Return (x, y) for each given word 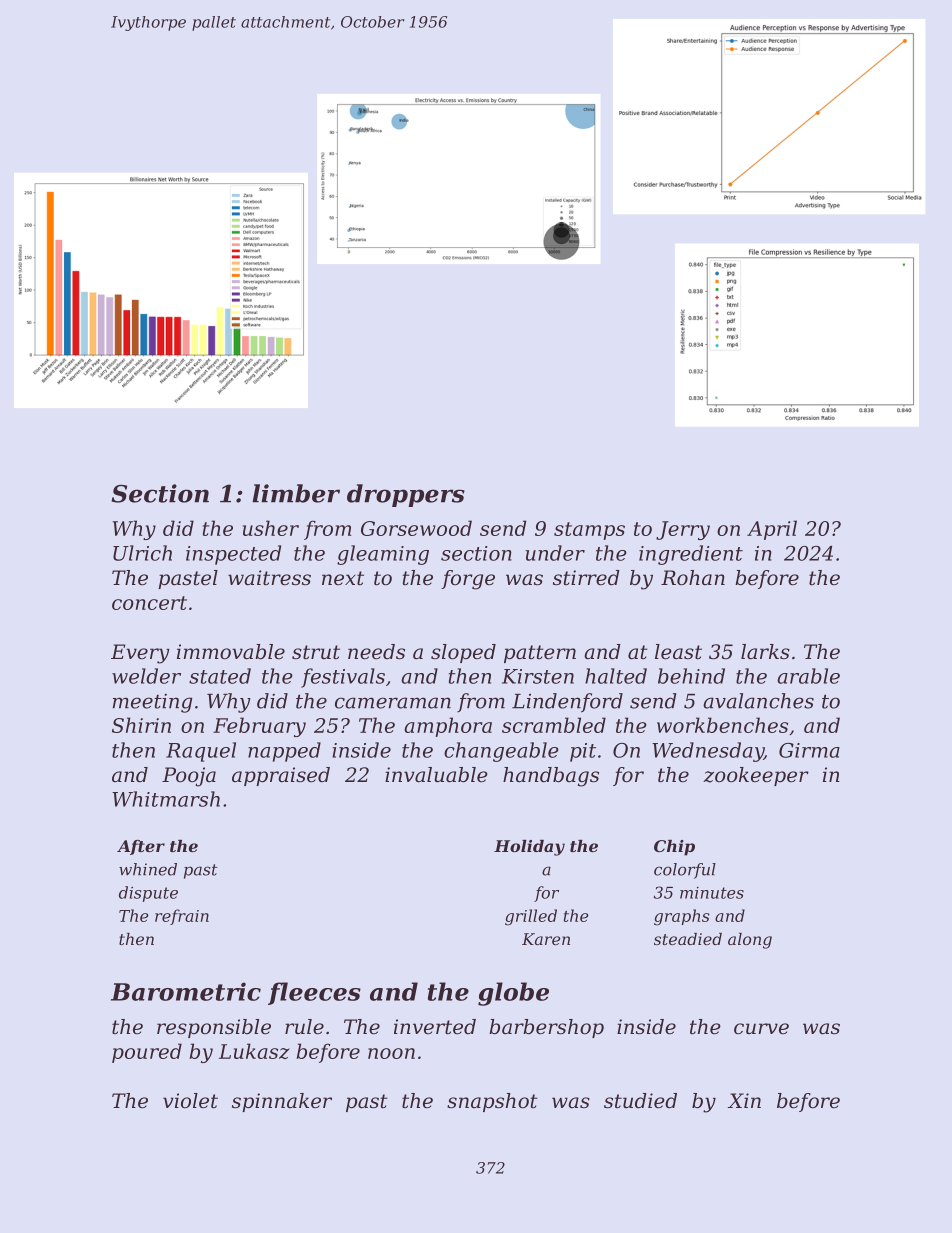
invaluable (436, 775)
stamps (589, 531)
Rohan (693, 578)
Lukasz (254, 1051)
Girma (809, 750)
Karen (546, 939)
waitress (269, 578)
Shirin (141, 725)
